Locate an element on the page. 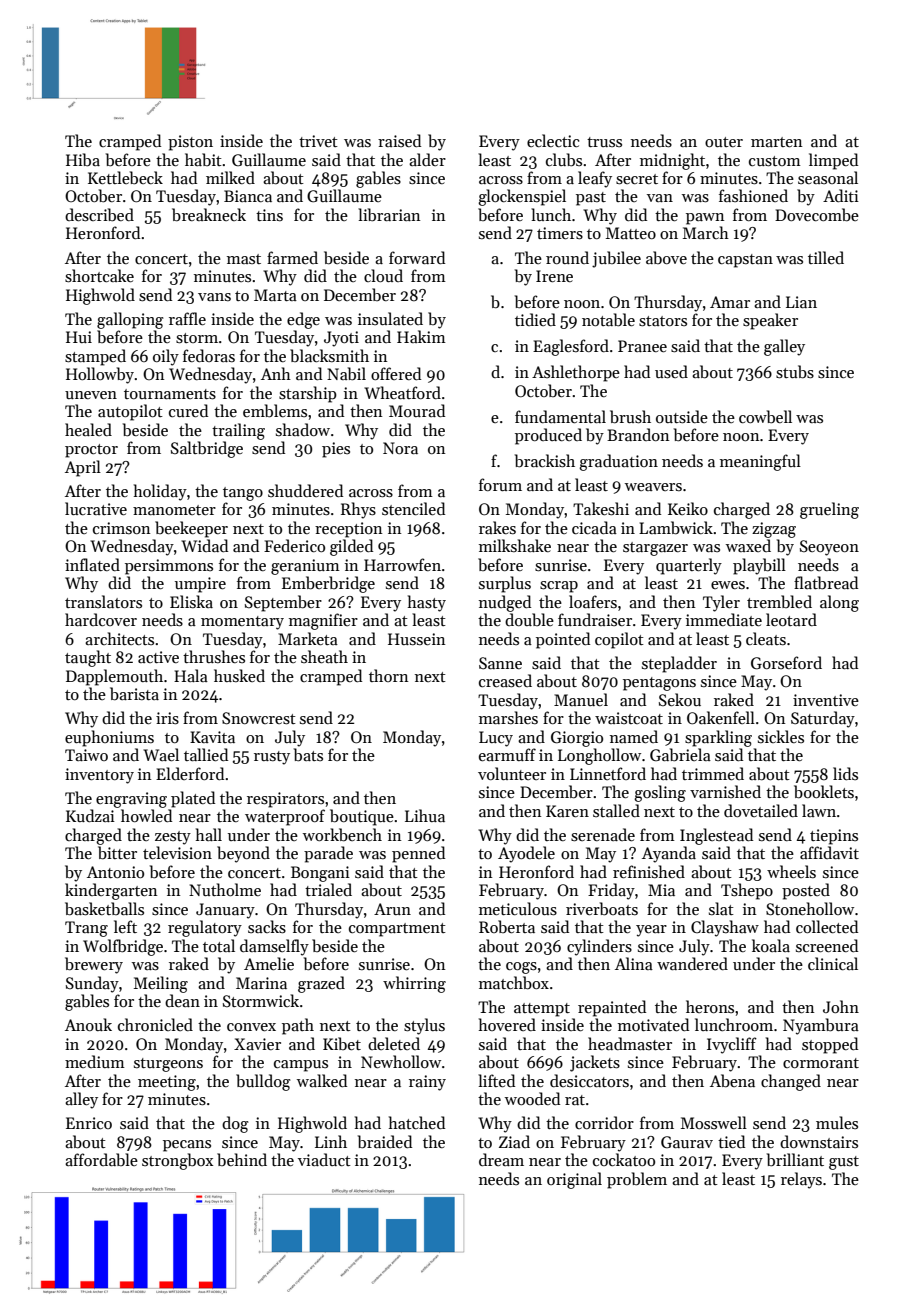 This image has width=924, height=1314. relays is located at coordinates (801, 1180).
